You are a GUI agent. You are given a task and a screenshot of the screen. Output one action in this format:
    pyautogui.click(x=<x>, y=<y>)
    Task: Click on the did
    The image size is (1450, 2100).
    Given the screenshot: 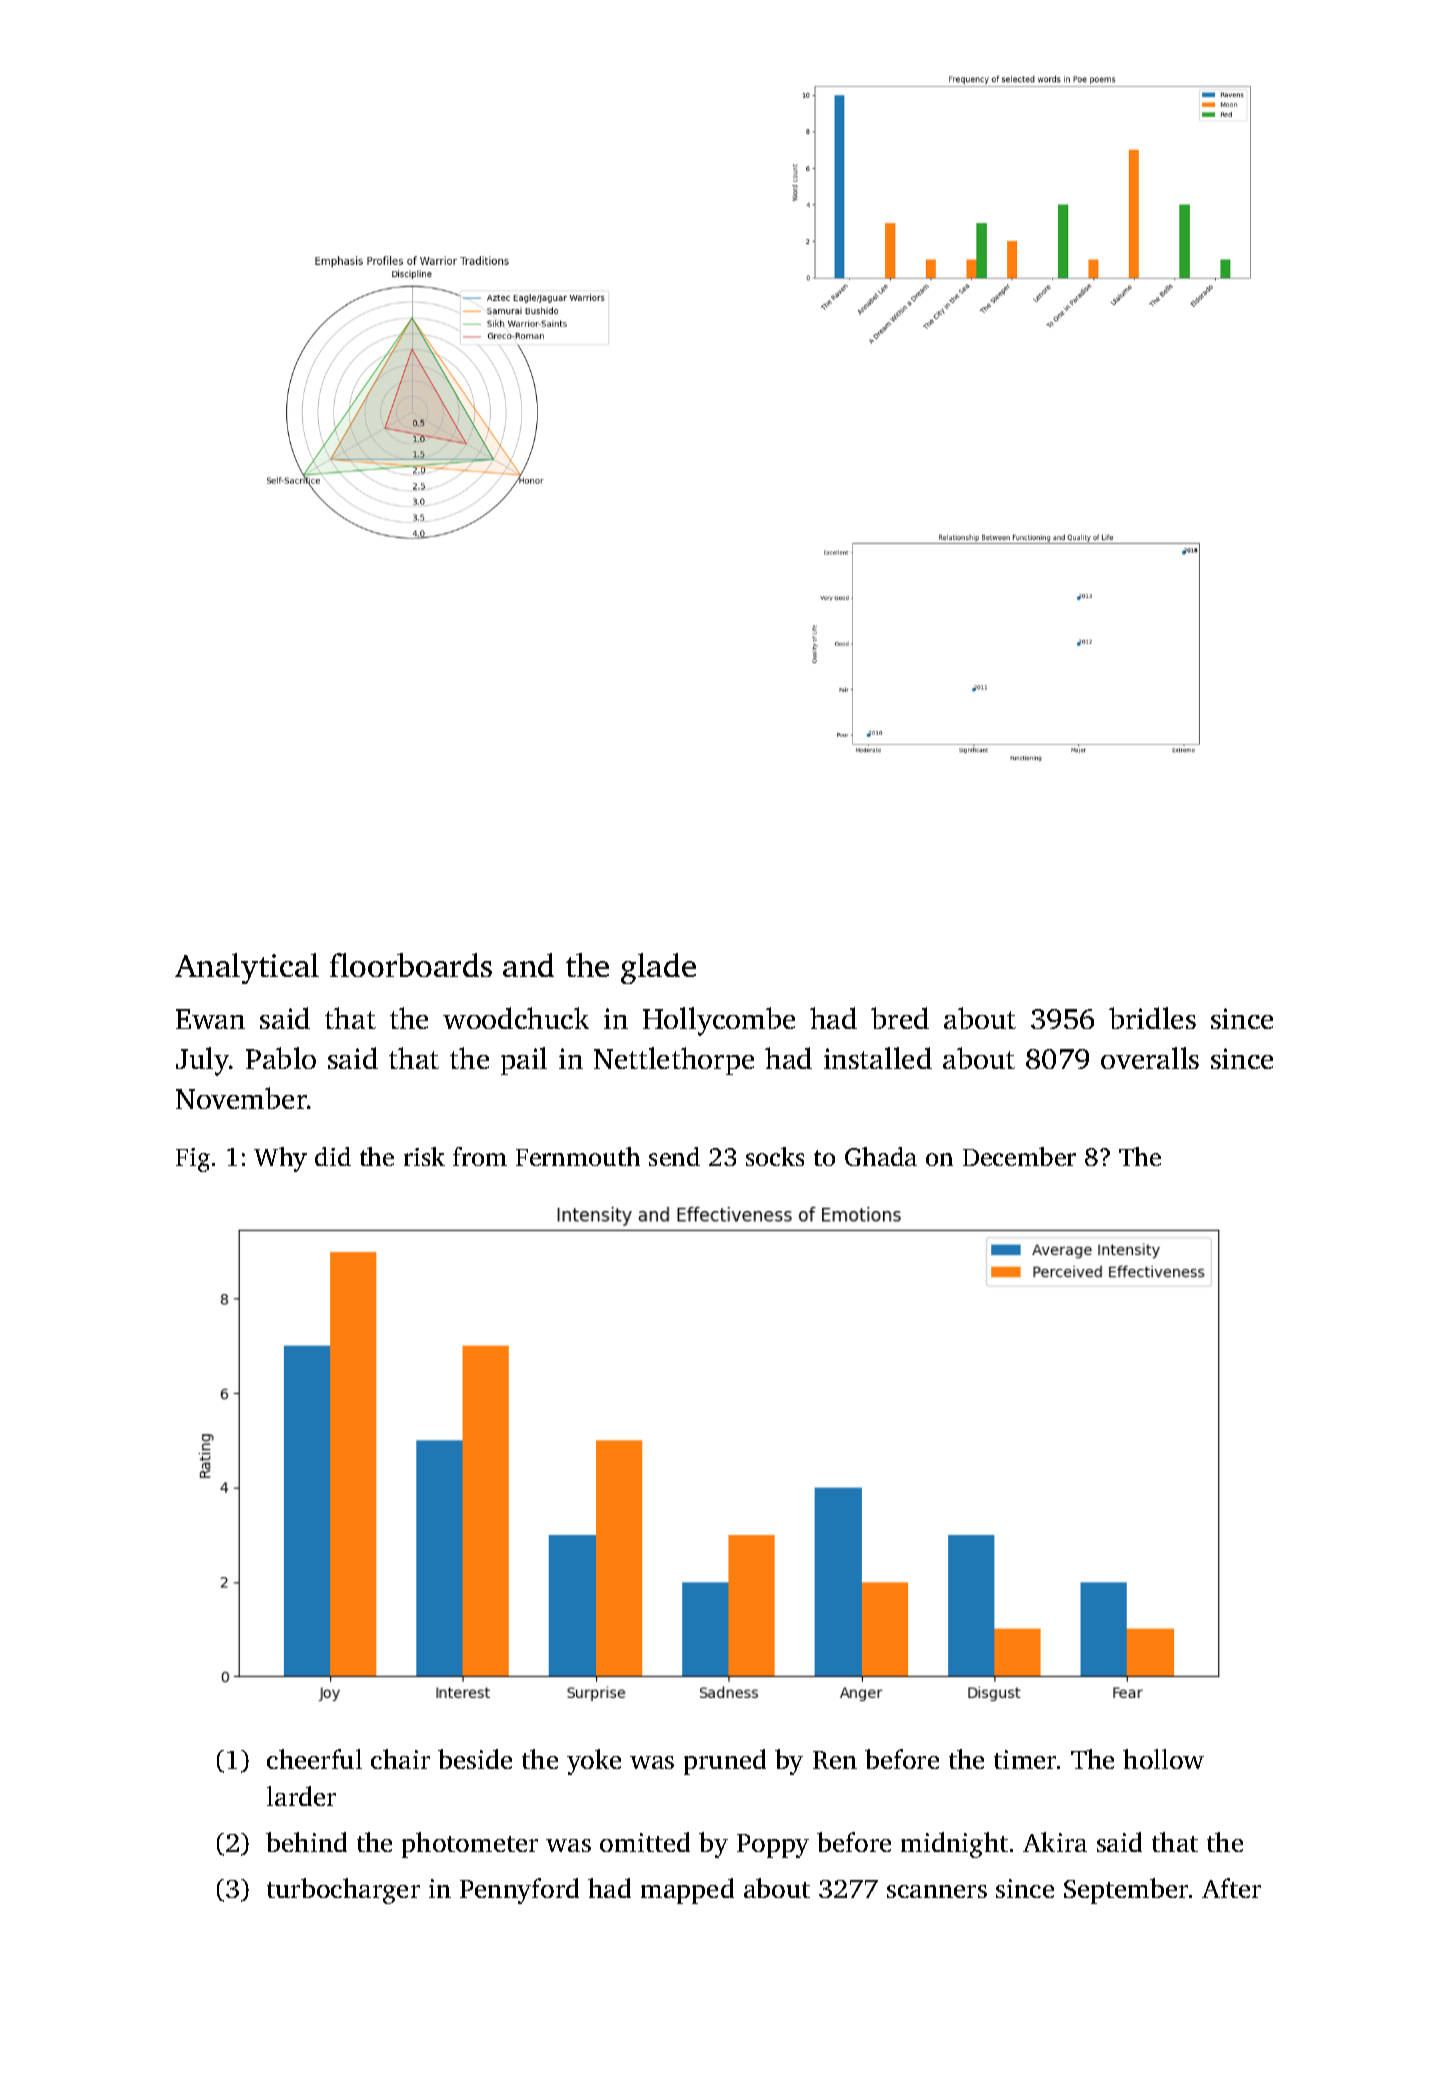 What is the action you would take?
    pyautogui.click(x=333, y=1156)
